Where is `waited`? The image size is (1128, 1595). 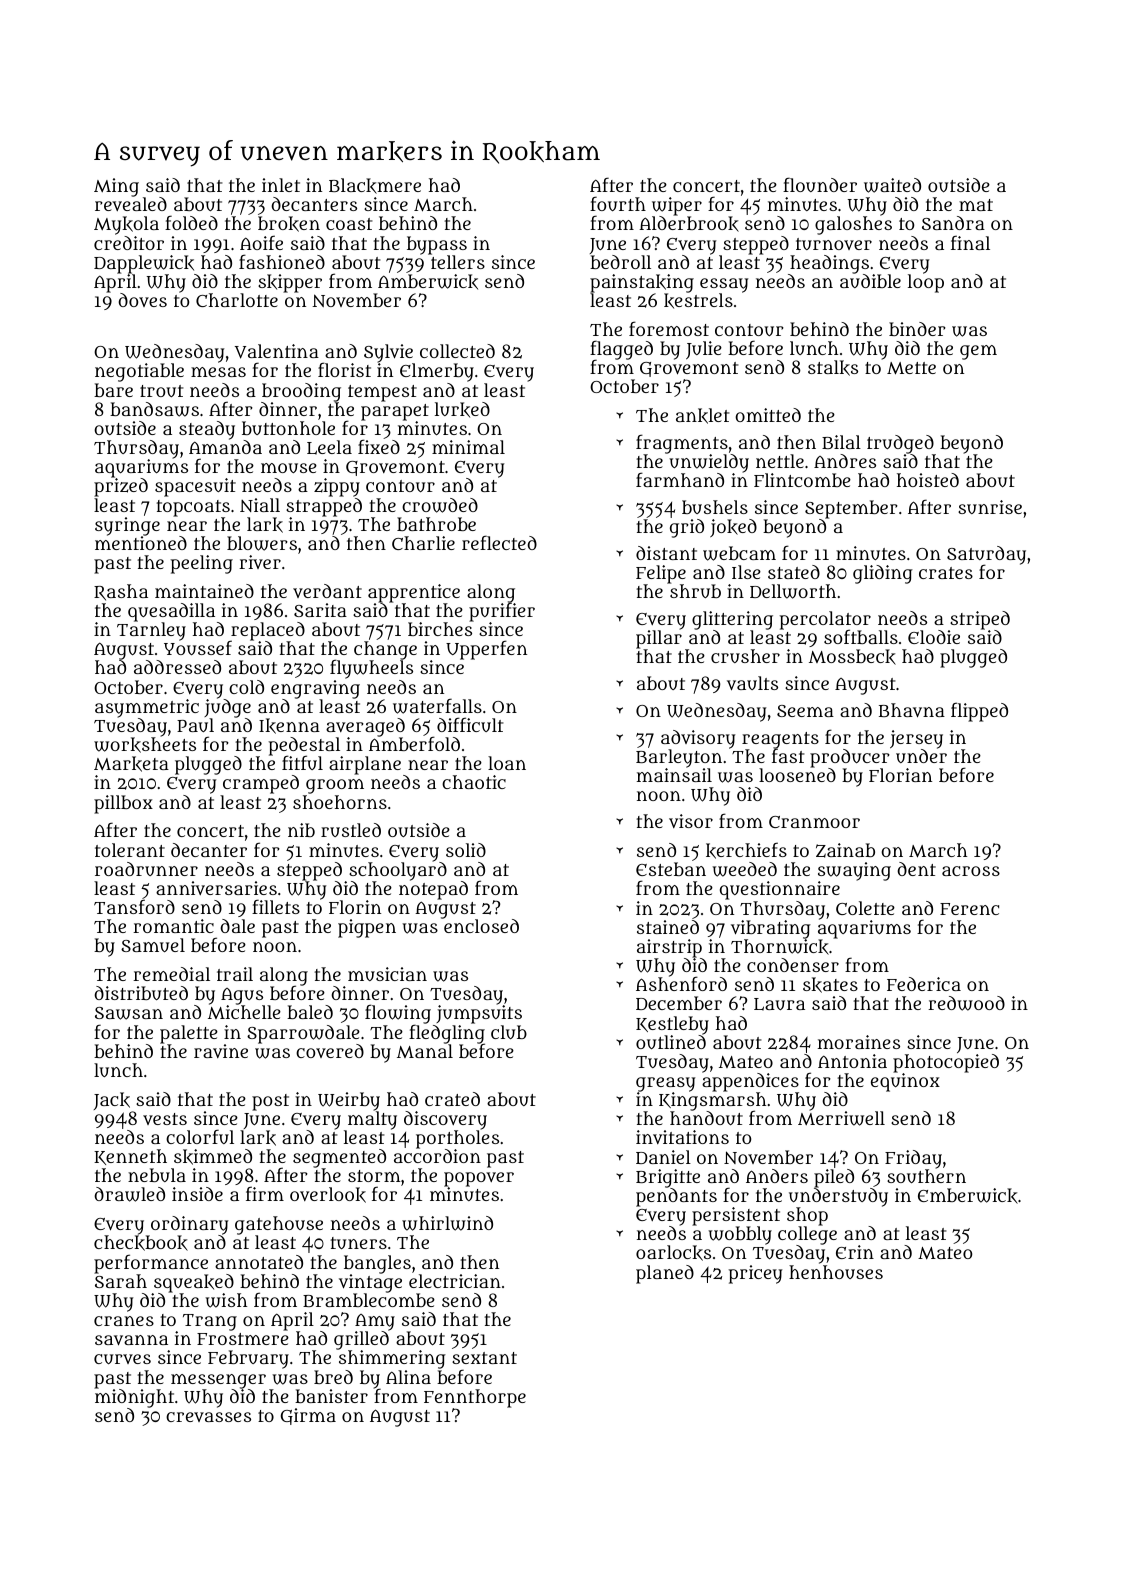
waited is located at coordinates (892, 185).
